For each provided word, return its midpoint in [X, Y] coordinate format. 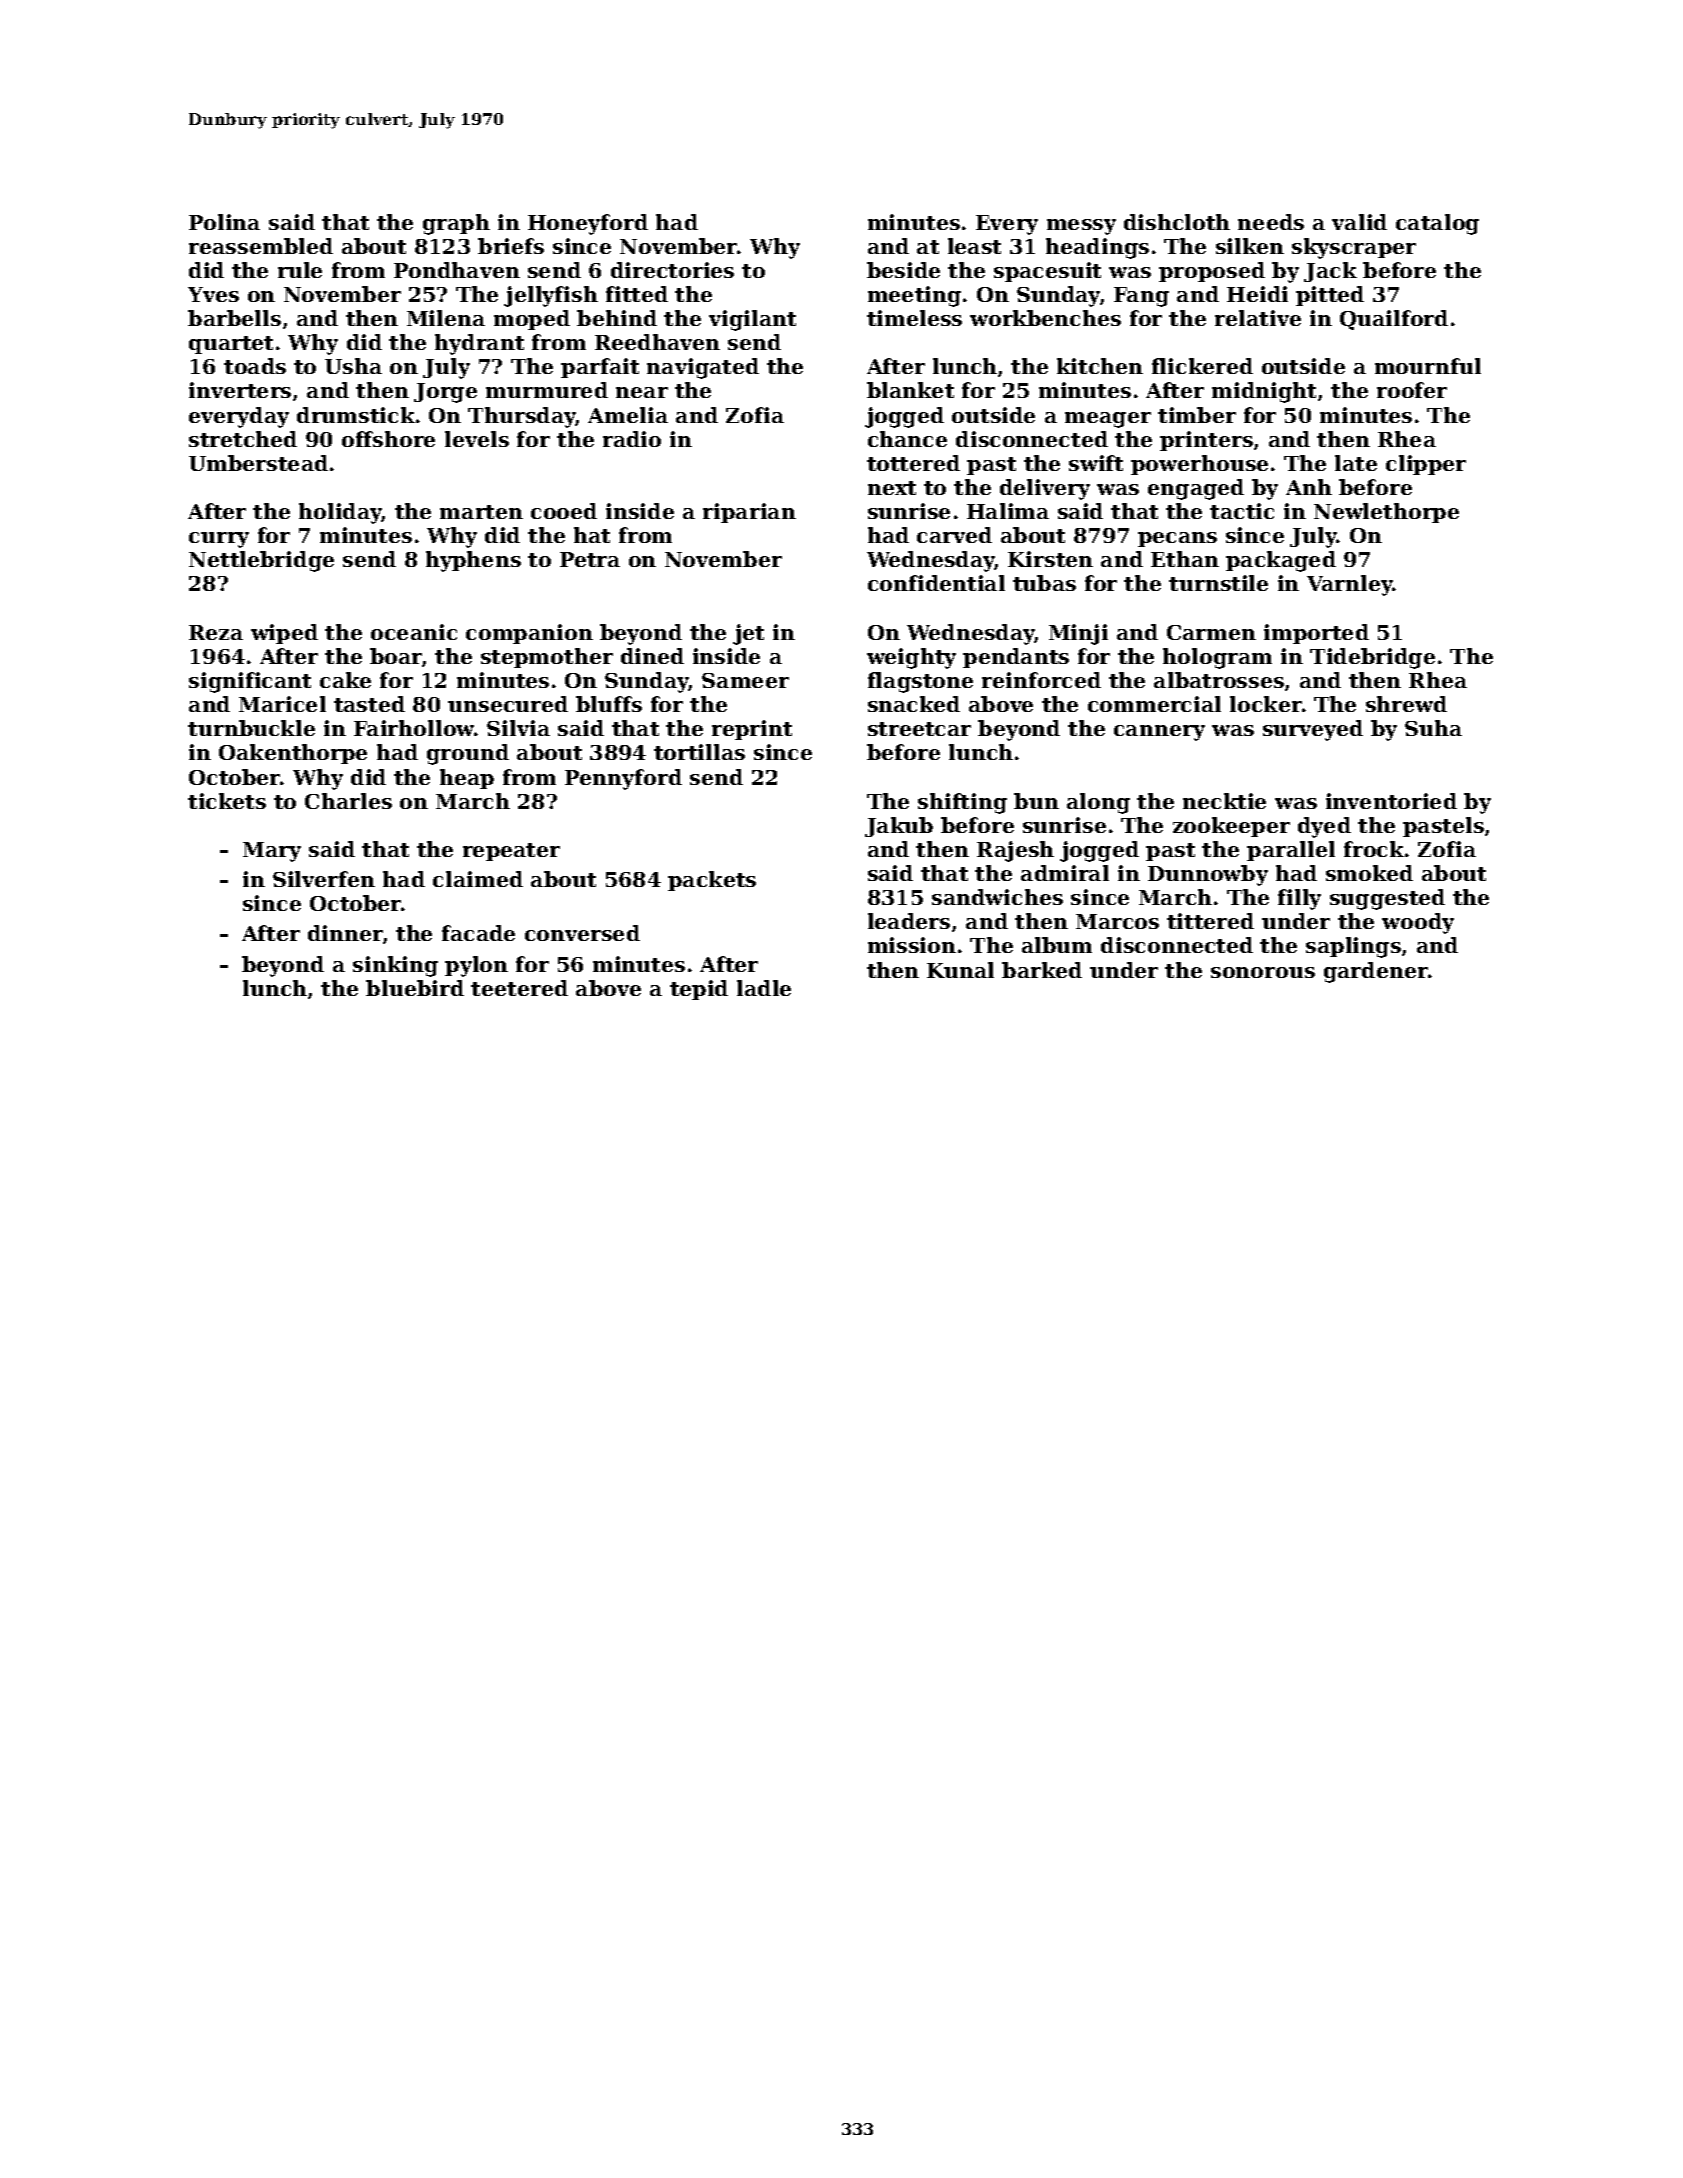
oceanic [414, 632]
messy [1081, 227]
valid [1359, 222]
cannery [1159, 733]
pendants [1016, 658]
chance [907, 439]
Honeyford [588, 224]
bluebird [415, 988]
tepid [699, 990]
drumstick [356, 415]
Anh [1309, 487]
